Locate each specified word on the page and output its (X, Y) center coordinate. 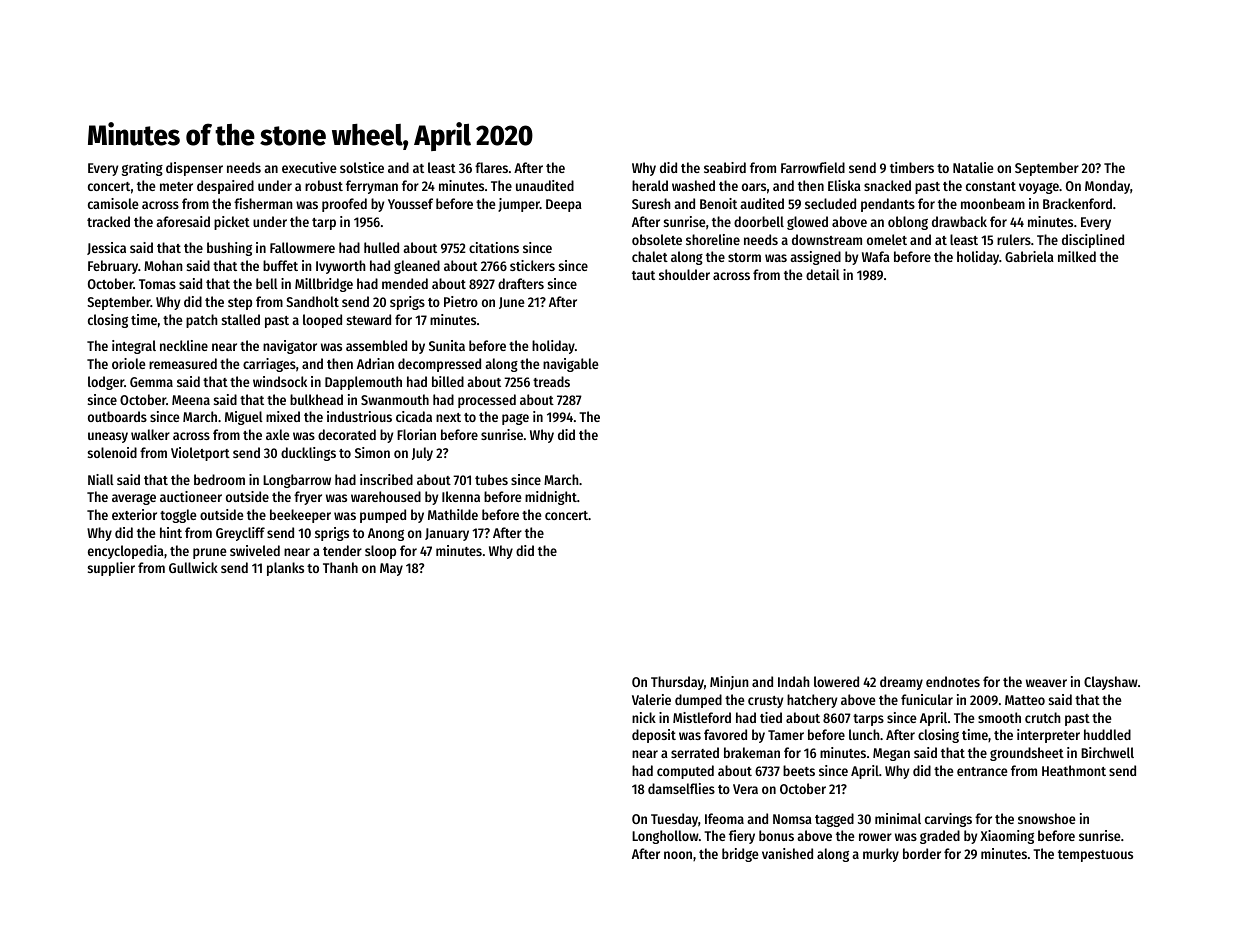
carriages (269, 365)
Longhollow (665, 837)
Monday (1107, 187)
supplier (111, 569)
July (422, 454)
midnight (551, 498)
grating (142, 169)
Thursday (677, 683)
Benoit (718, 203)
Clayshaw (1111, 683)
